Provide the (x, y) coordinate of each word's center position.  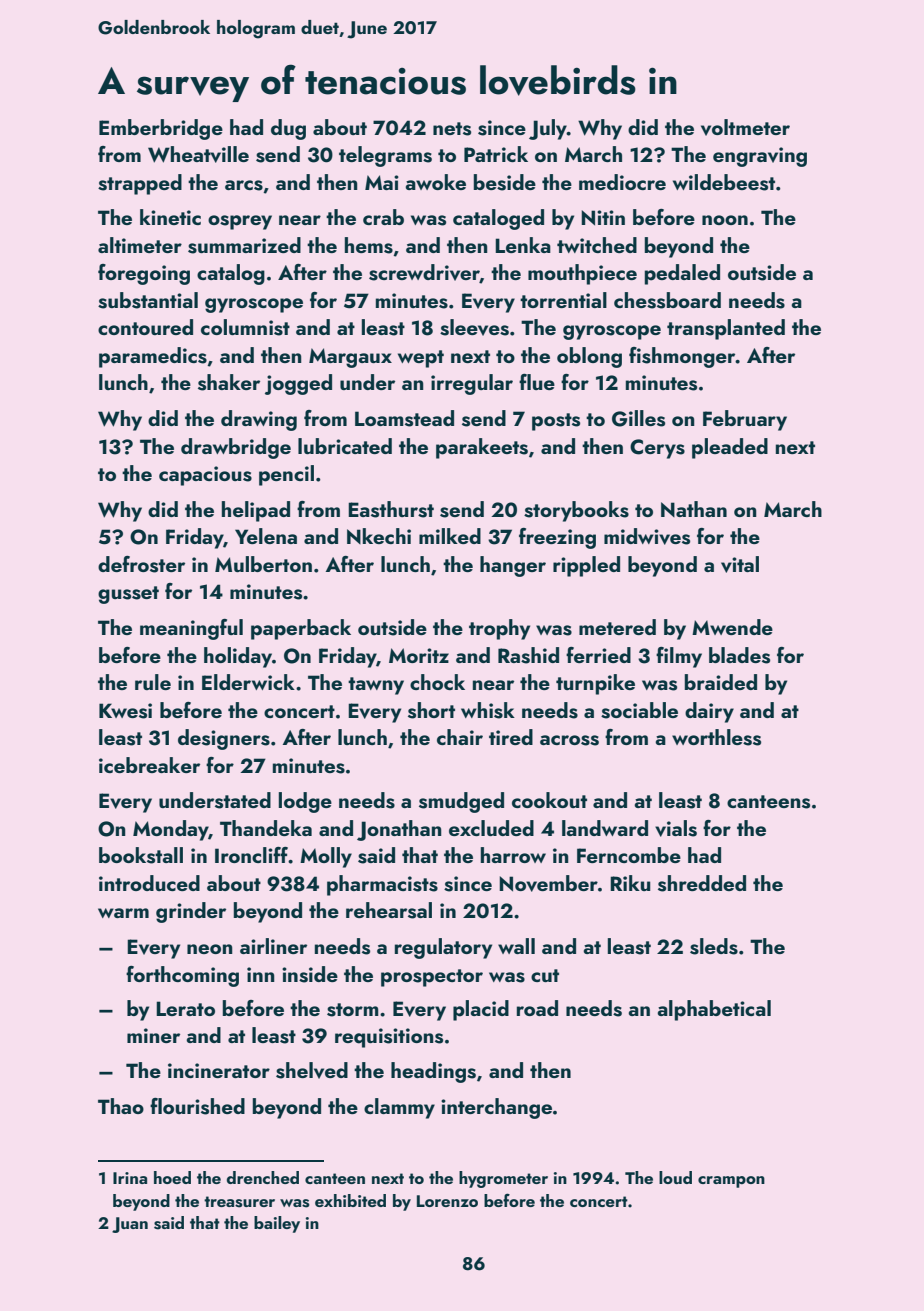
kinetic (170, 217)
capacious (205, 476)
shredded (702, 883)
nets (452, 129)
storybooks (576, 511)
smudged (461, 802)
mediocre (622, 182)
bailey (277, 1224)
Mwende (732, 627)
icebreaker (149, 765)
